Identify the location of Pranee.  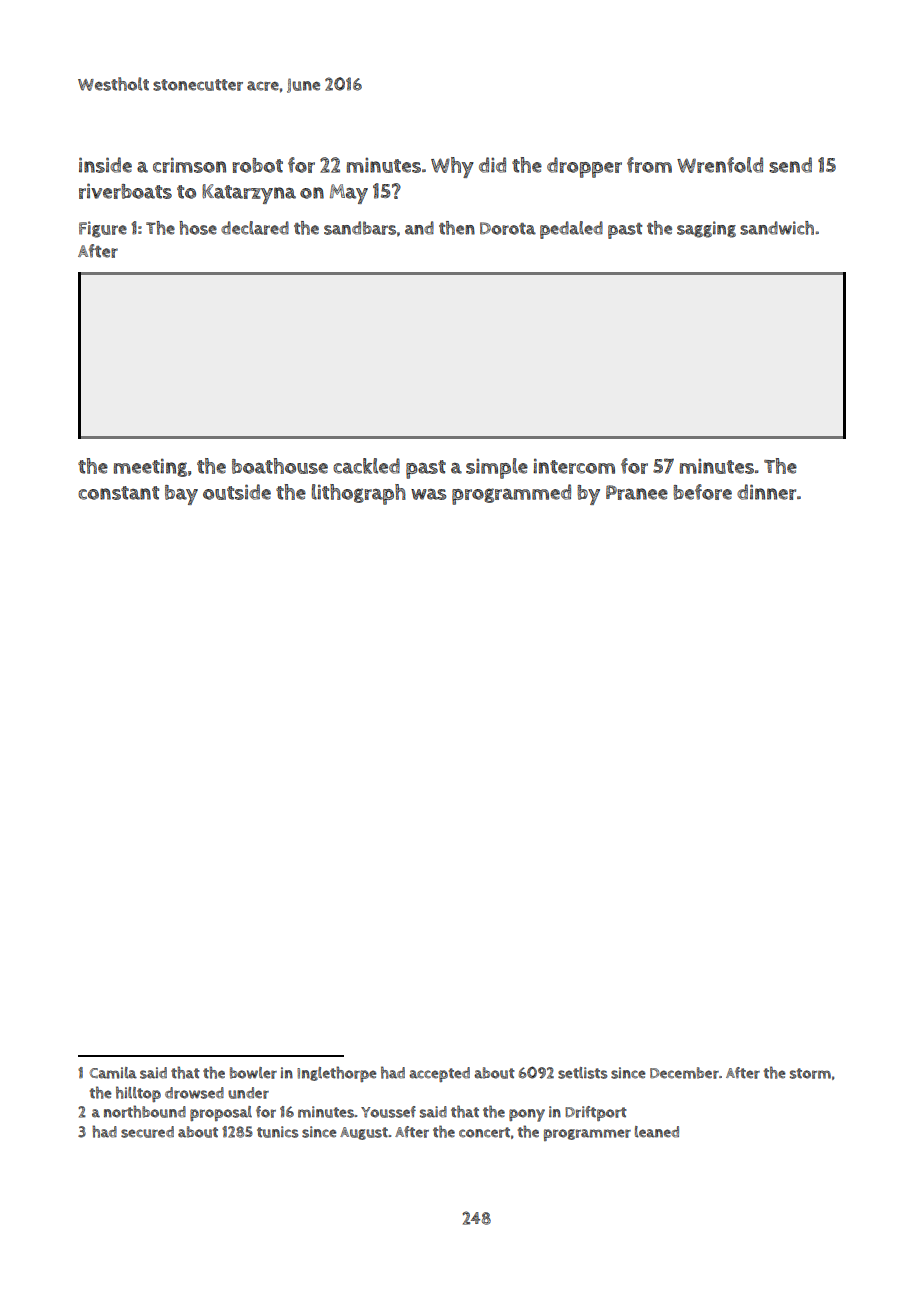
(637, 492).
